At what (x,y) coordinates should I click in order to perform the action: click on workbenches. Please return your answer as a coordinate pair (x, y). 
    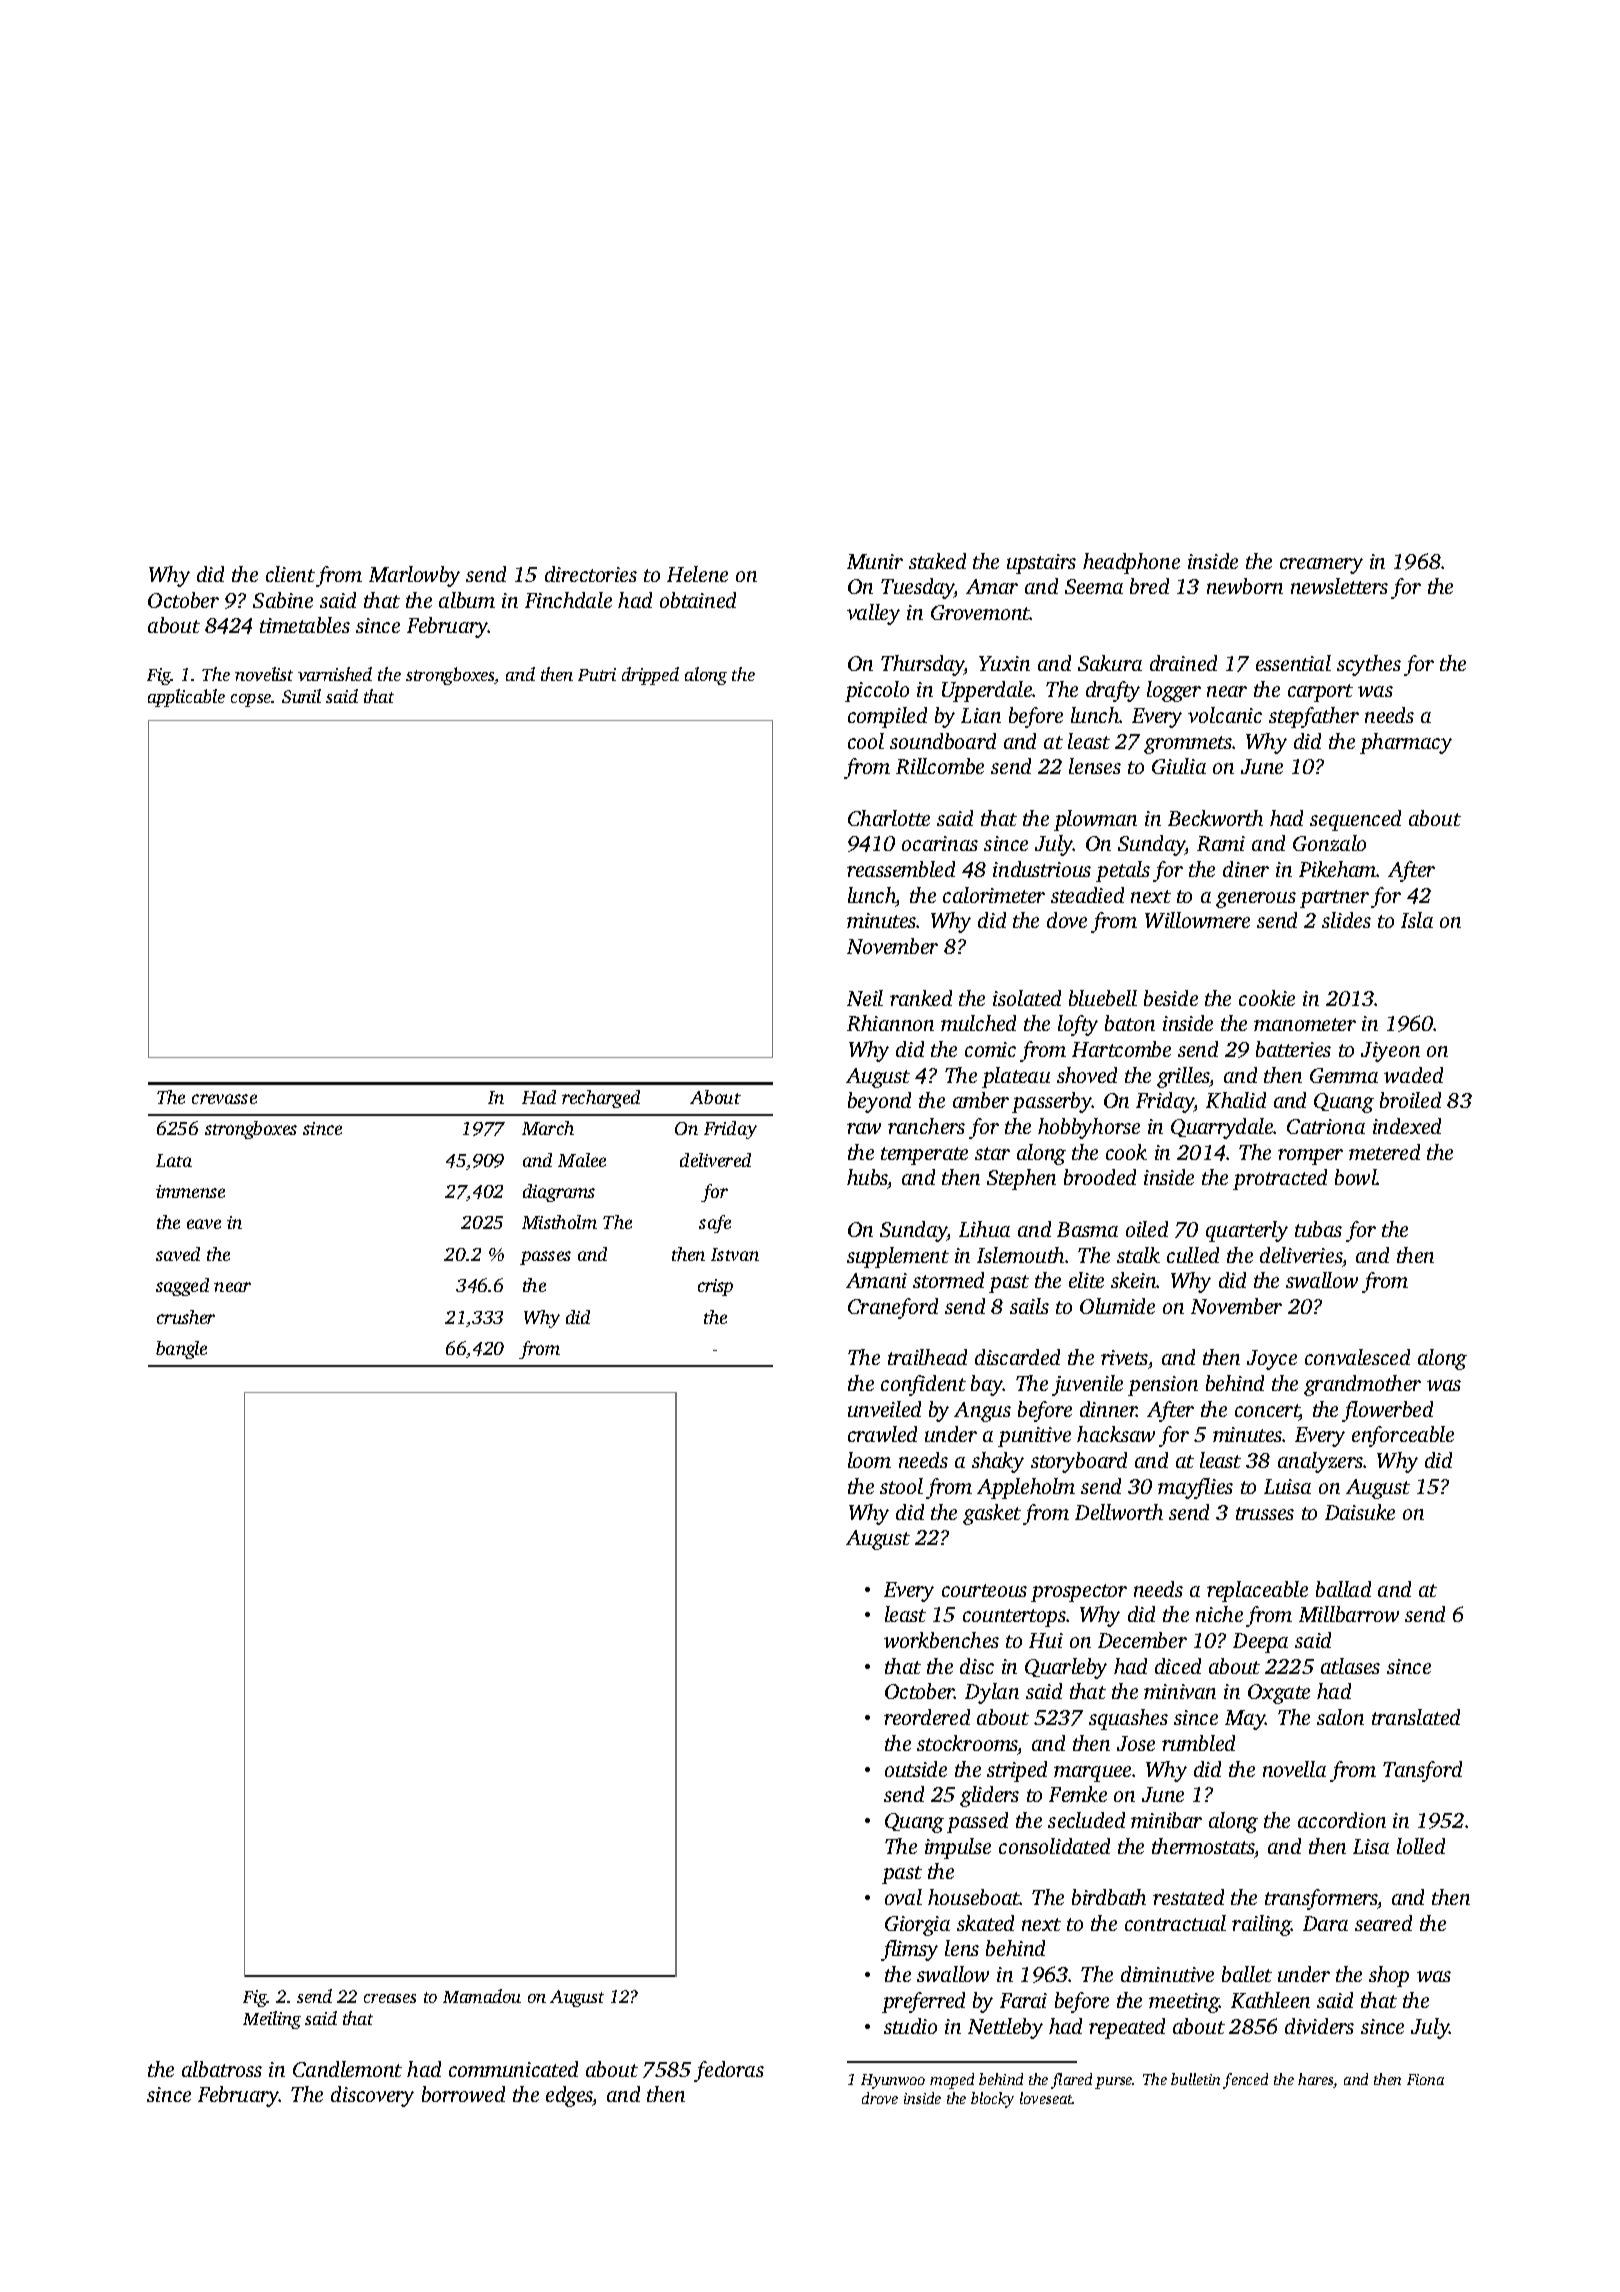
    Looking at the image, I should click on (941, 1640).
